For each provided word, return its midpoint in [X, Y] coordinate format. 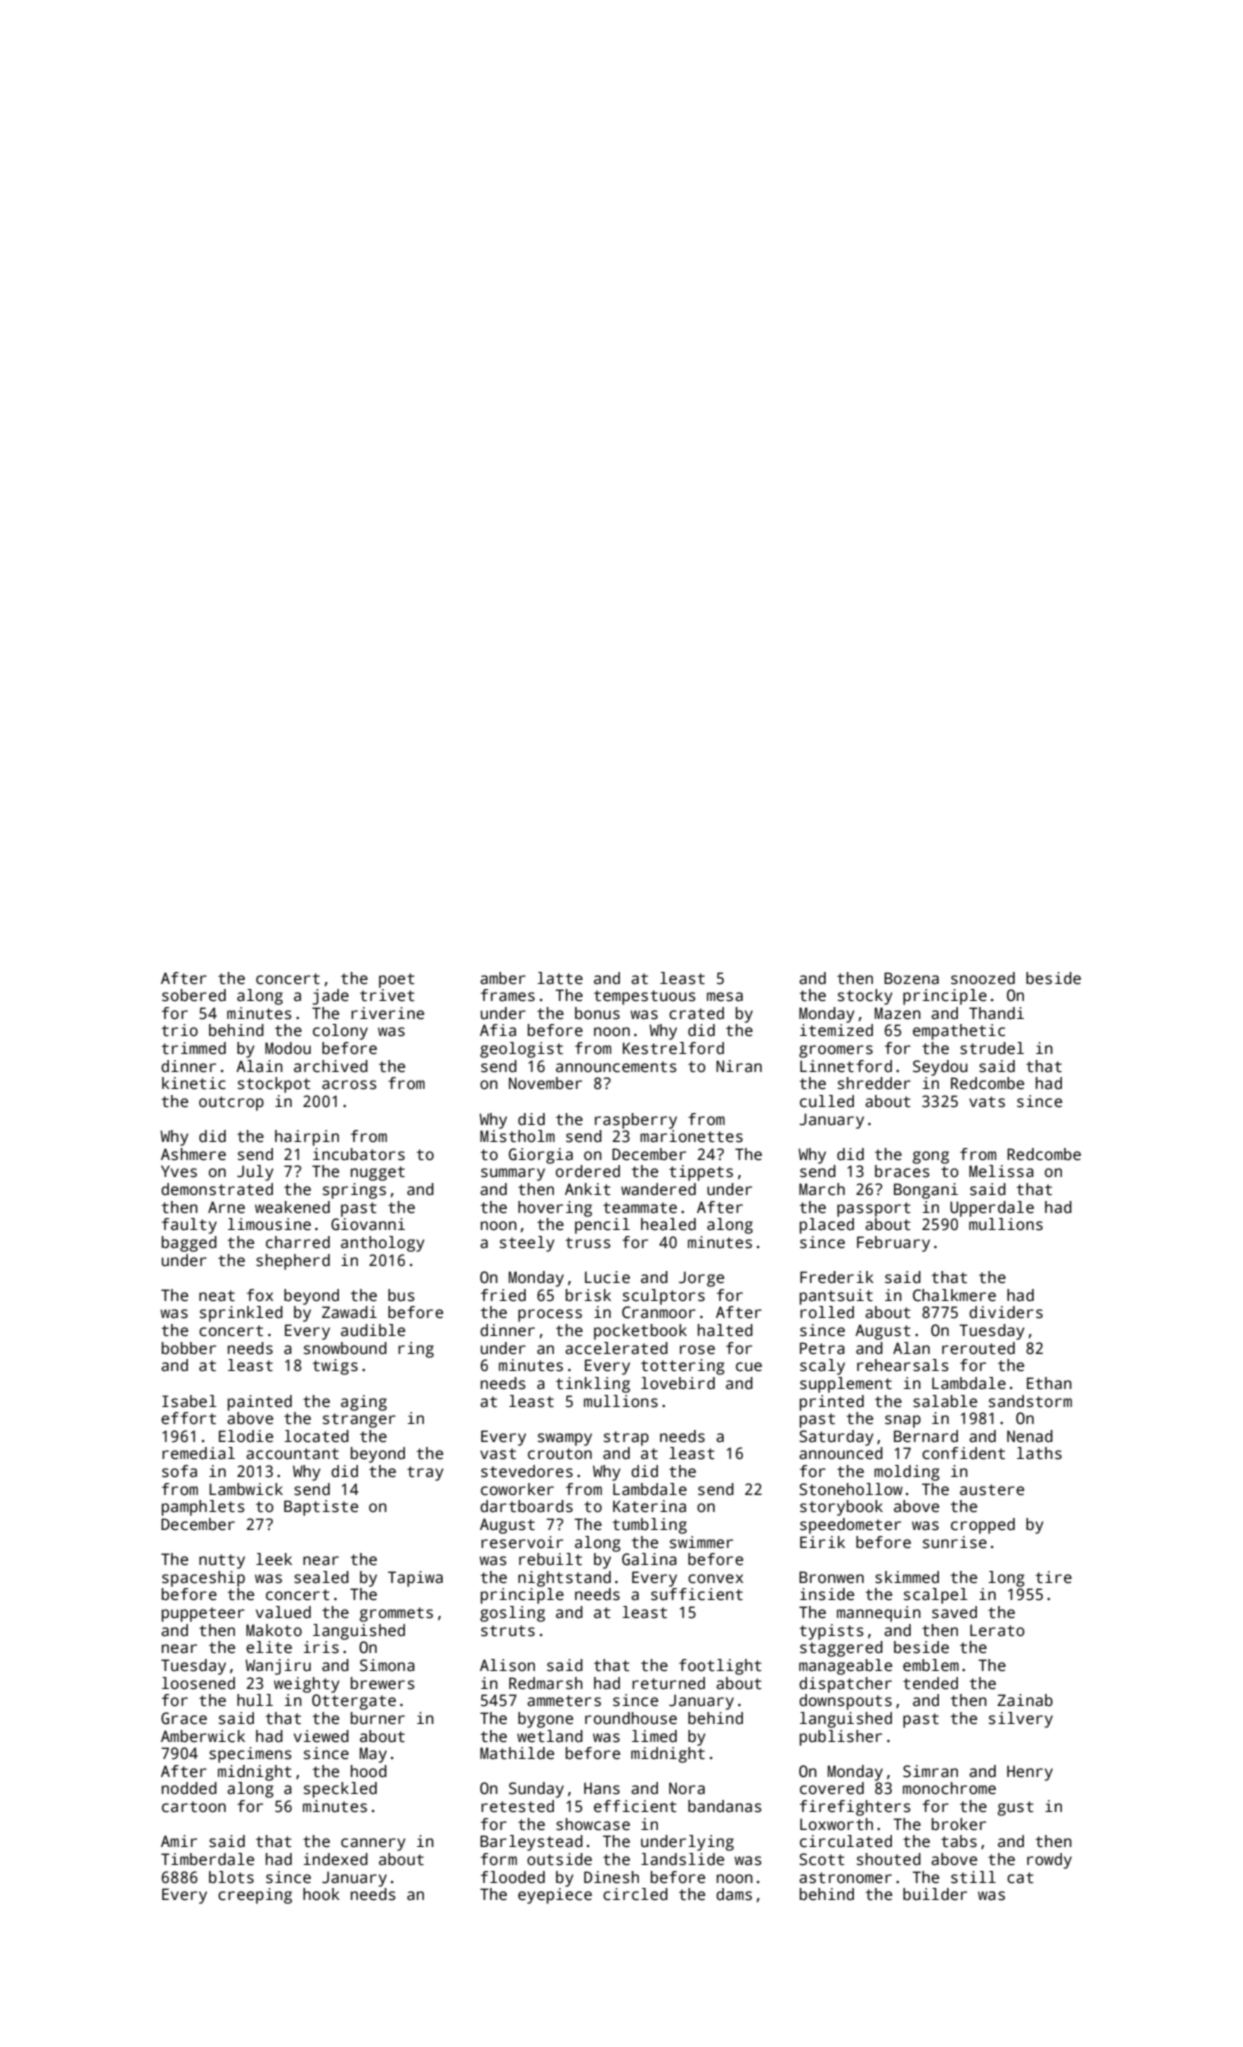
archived [331, 1066]
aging [364, 1403]
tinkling [593, 1385]
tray [425, 1473]
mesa [725, 997]
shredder [874, 1083]
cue [749, 1367]
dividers [1006, 1312]
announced [841, 1453]
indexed [336, 1859]
